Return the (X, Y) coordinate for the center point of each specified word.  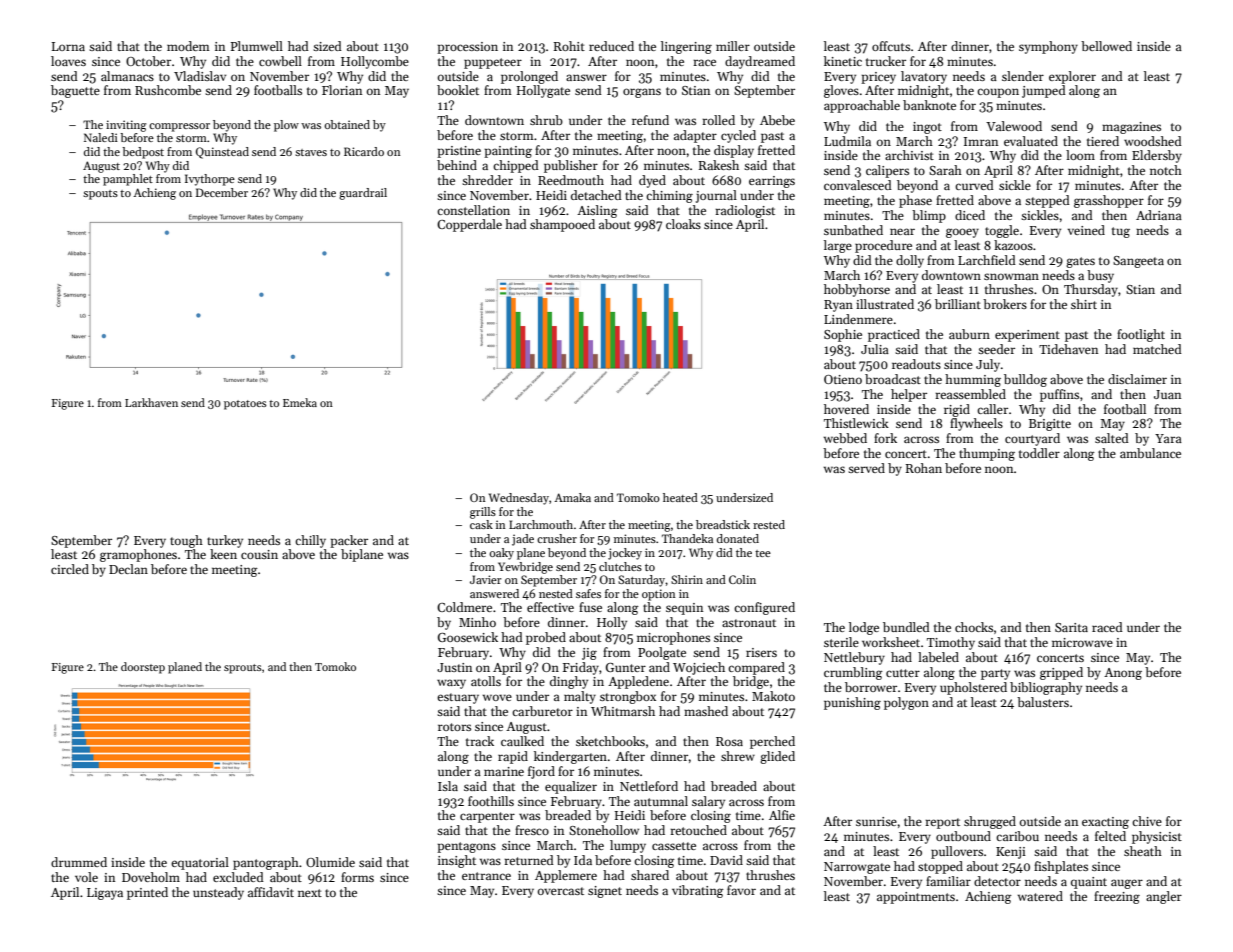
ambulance (1150, 453)
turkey (225, 541)
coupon (998, 93)
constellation (473, 210)
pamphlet (128, 180)
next (310, 893)
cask (481, 524)
